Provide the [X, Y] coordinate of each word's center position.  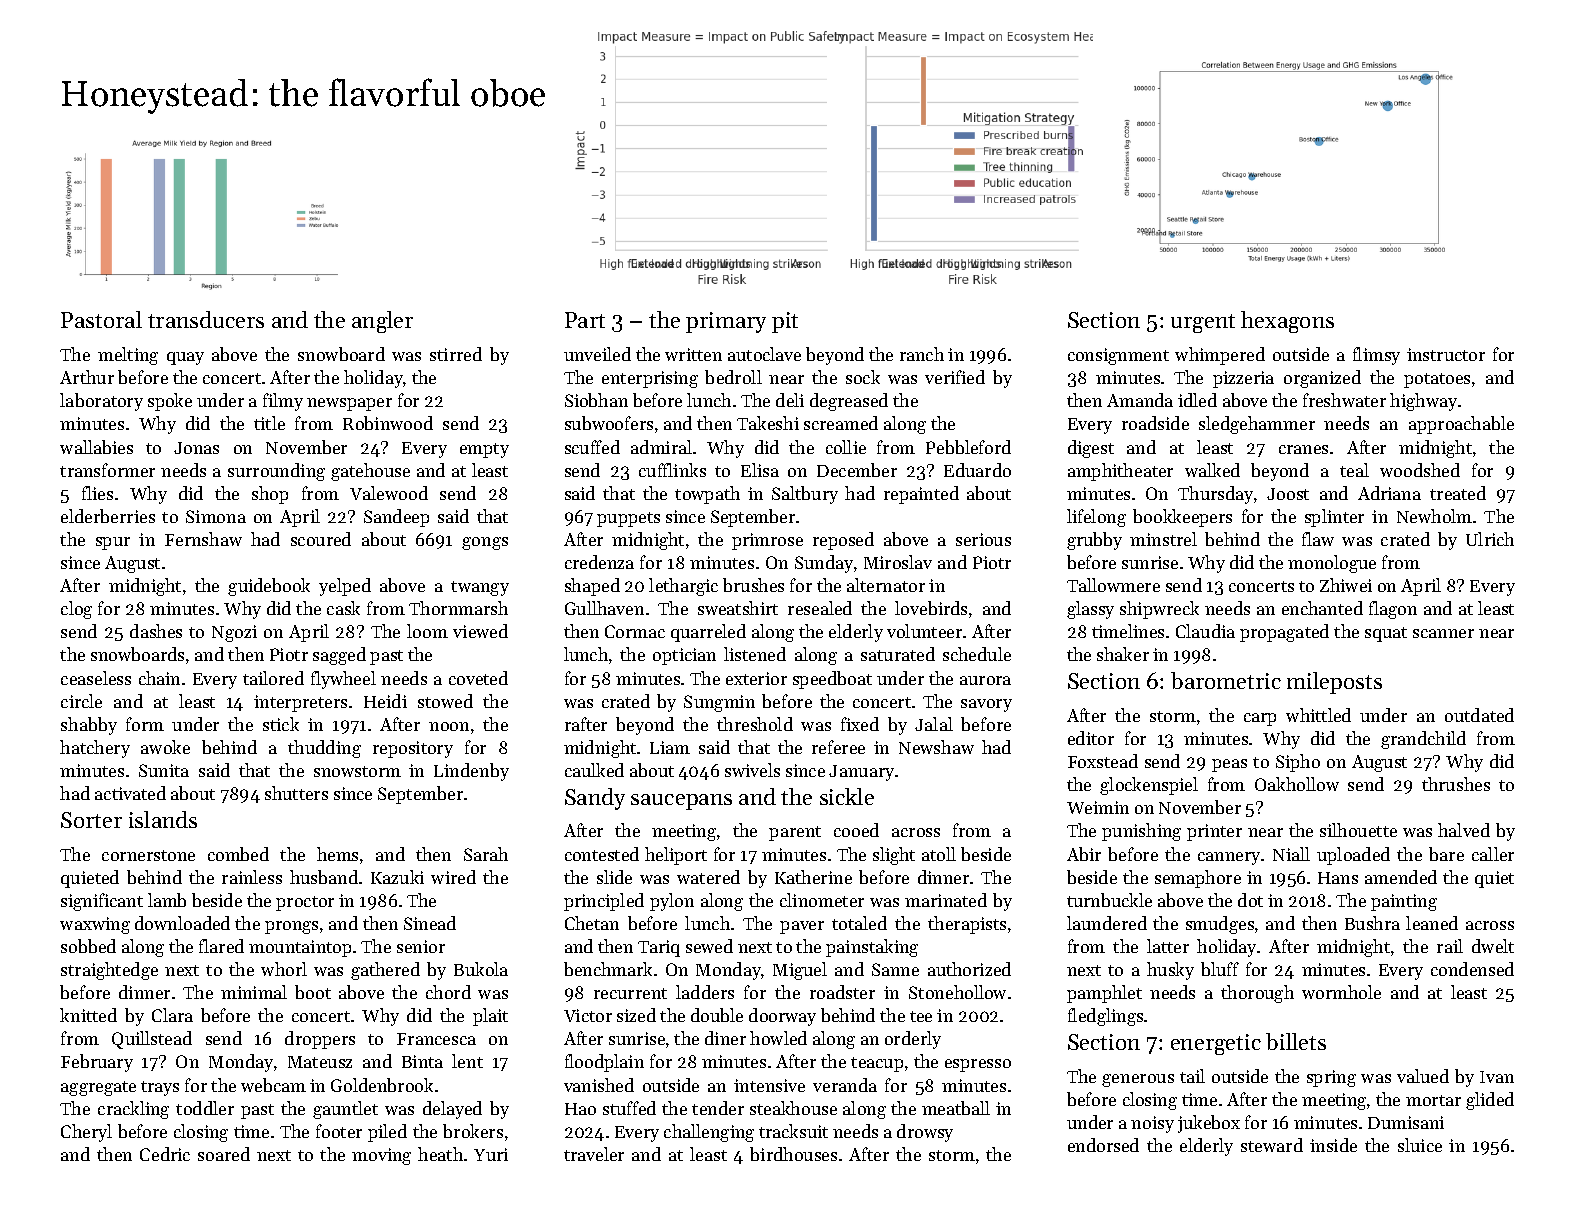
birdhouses [793, 1154]
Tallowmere [1113, 585]
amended [1401, 877]
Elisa [760, 470]
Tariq [659, 948]
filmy [283, 402]
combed [238, 854]
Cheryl [86, 1133]
